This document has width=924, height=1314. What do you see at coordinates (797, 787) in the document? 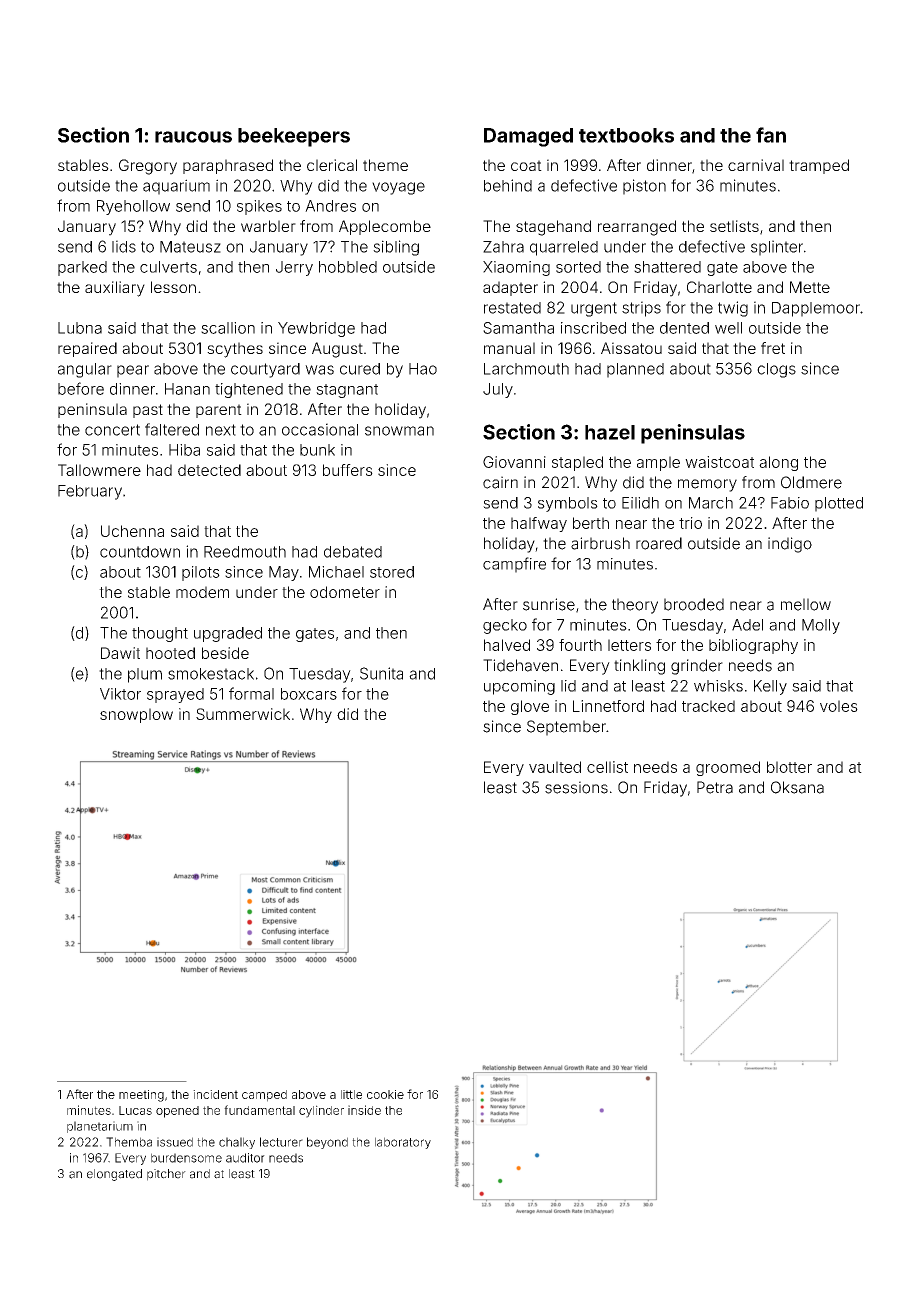
I see `Oksana` at bounding box center [797, 787].
